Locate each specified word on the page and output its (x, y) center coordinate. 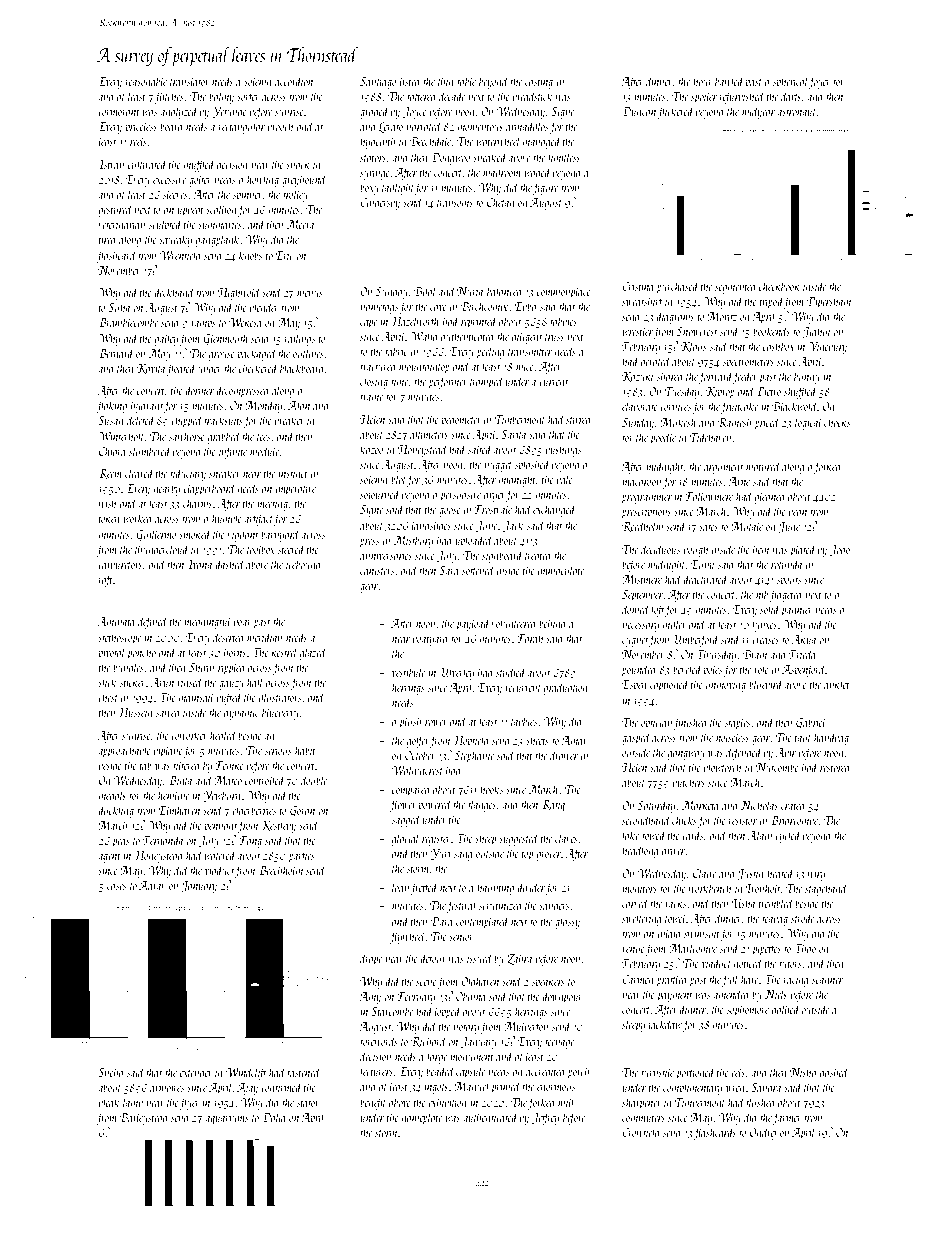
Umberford (695, 640)
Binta (180, 780)
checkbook (779, 286)
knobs (250, 255)
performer (448, 382)
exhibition (447, 1102)
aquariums (227, 1119)
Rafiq (553, 805)
